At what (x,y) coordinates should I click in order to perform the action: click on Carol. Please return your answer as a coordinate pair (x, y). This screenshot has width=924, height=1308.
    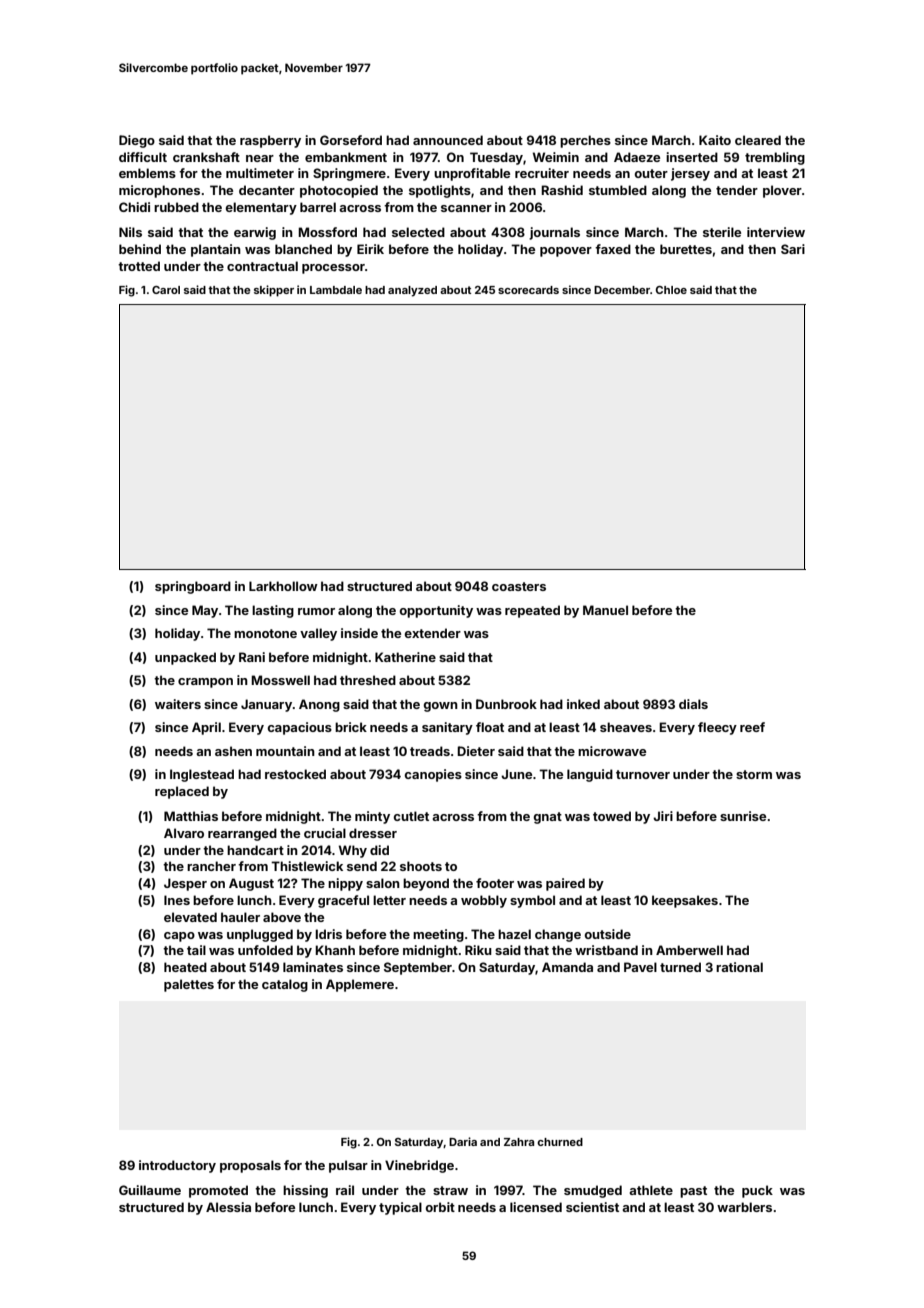
    Looking at the image, I should click on (166, 290).
